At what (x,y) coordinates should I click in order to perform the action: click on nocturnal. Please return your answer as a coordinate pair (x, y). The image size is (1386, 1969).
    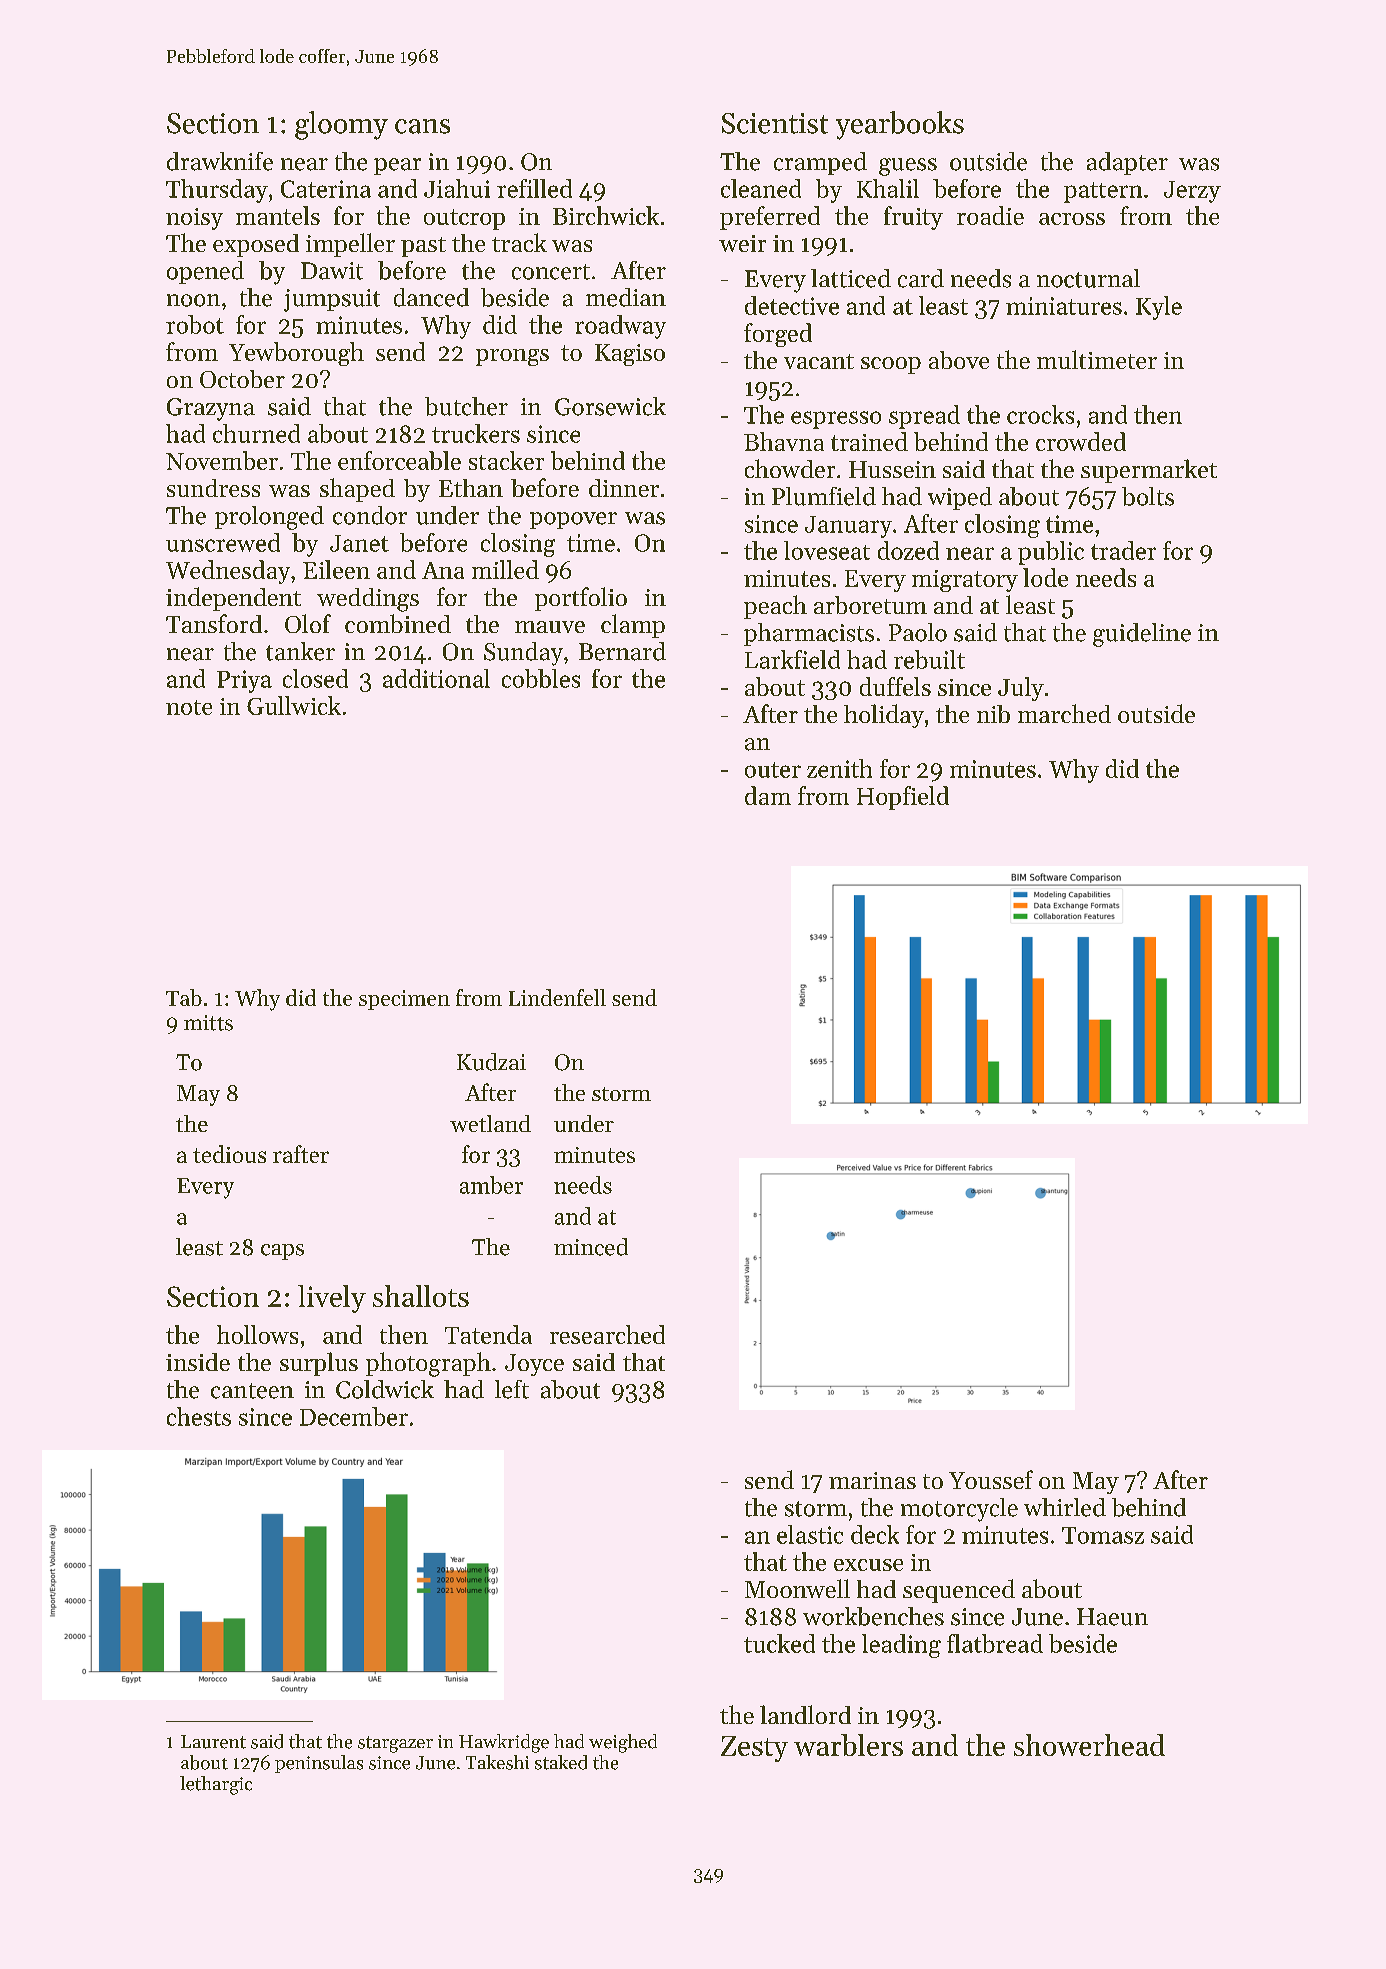
    Looking at the image, I should click on (1088, 278).
